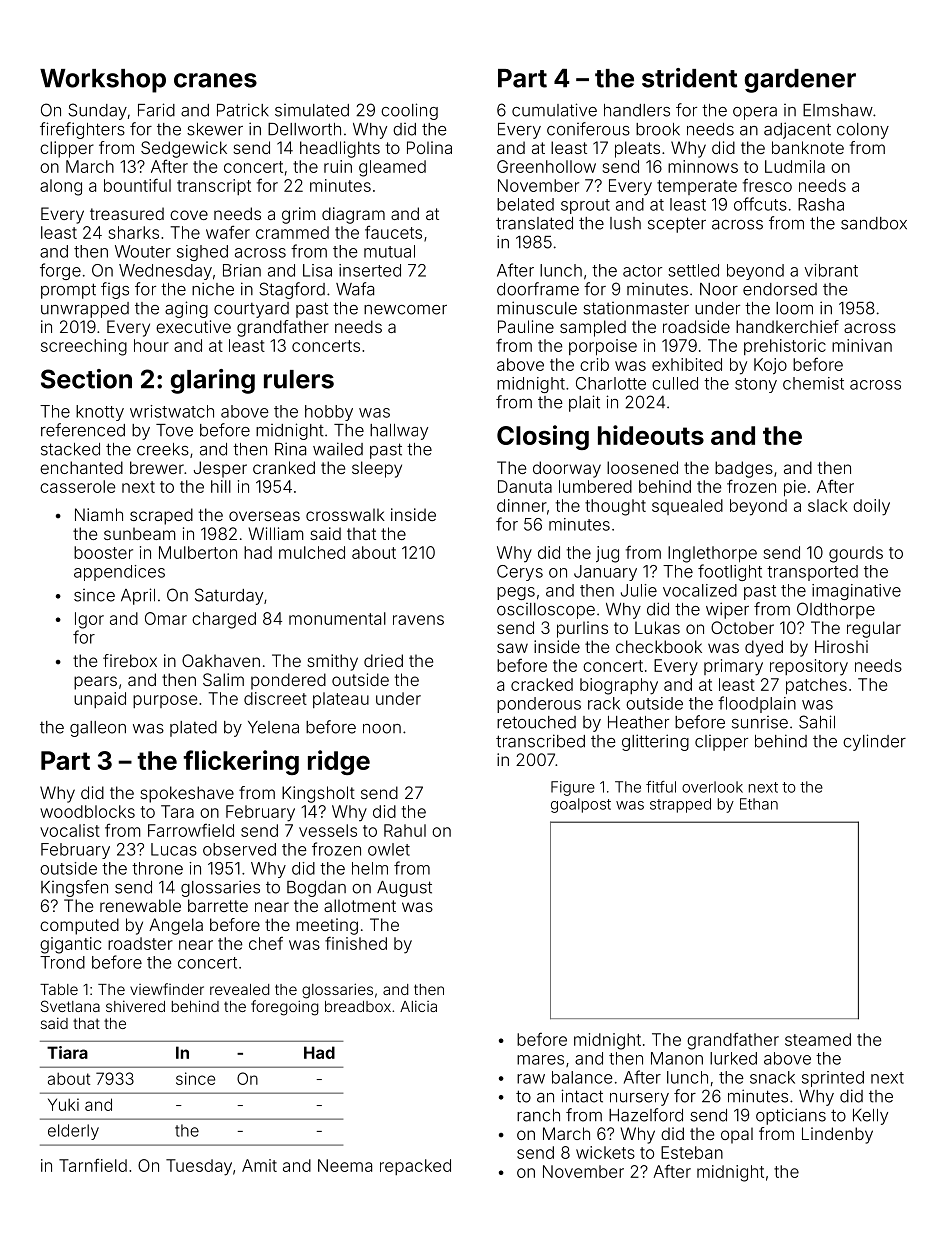  I want to click on mares, so click(540, 1060).
